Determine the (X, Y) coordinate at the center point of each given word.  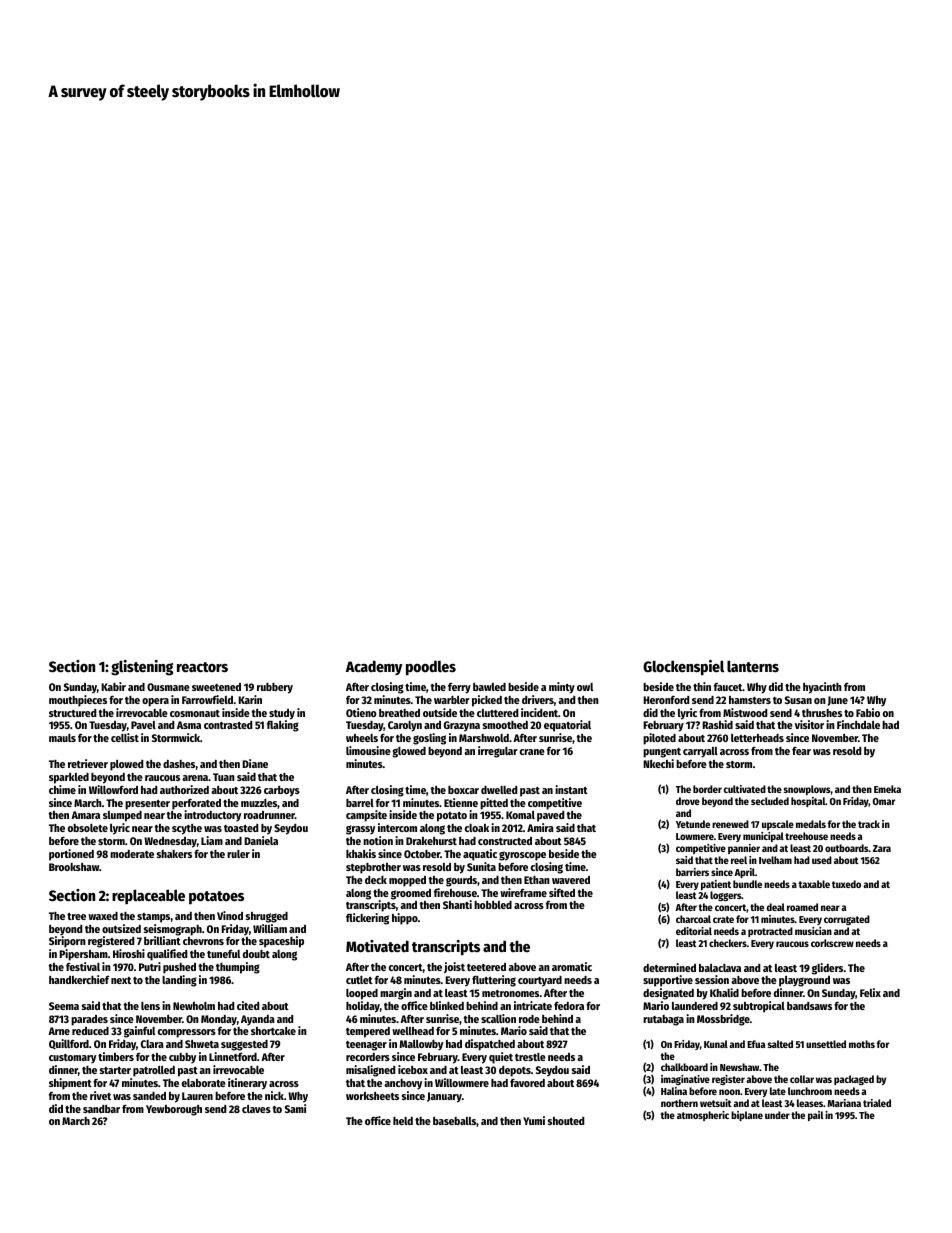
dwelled (499, 790)
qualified (167, 955)
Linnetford (233, 1056)
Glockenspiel (683, 668)
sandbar (101, 1109)
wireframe (523, 892)
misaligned (370, 1071)
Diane (255, 763)
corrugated (847, 920)
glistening (142, 668)
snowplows (807, 790)
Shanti (457, 904)
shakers (174, 854)
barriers (692, 872)
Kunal (716, 1044)
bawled (489, 687)
